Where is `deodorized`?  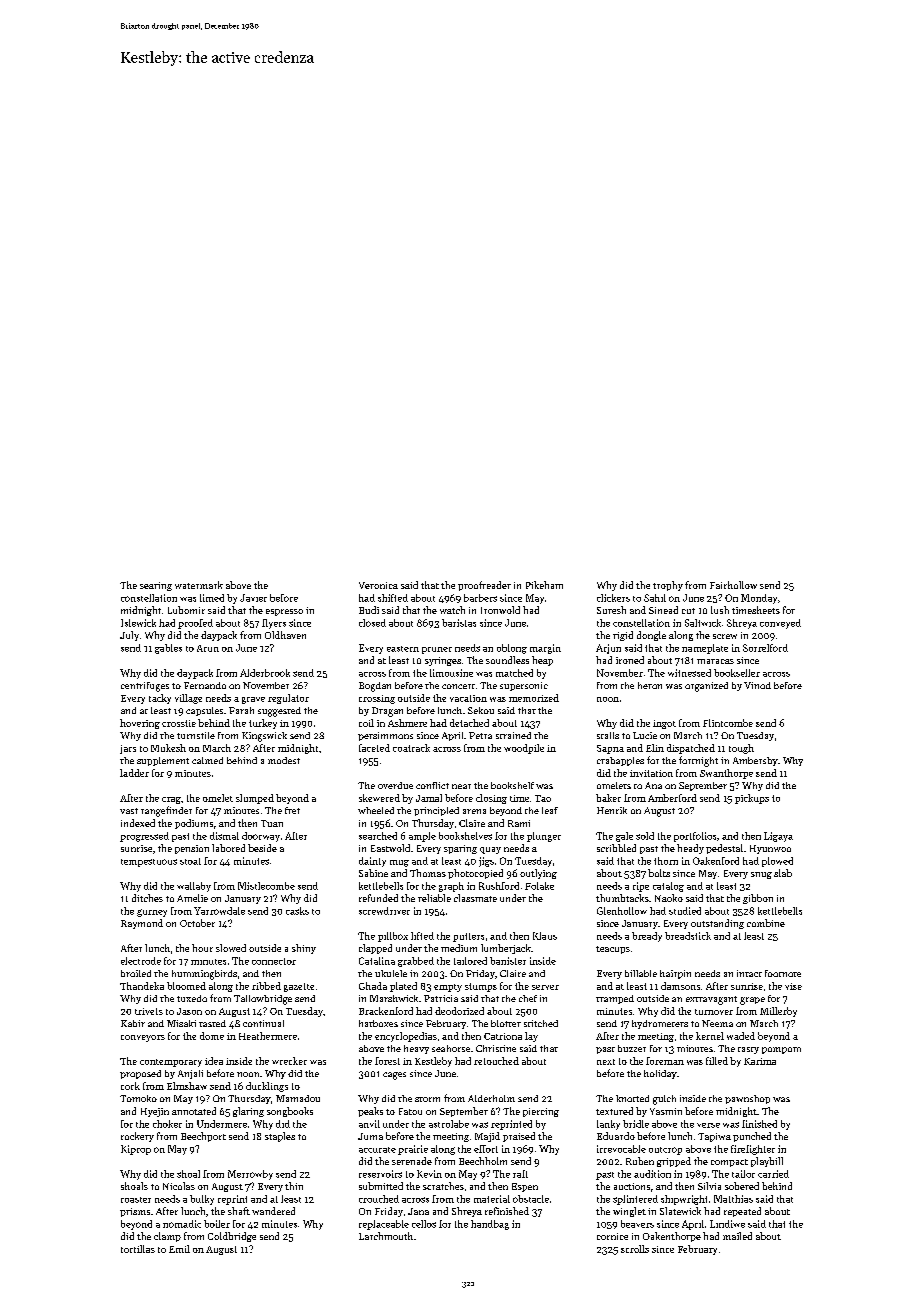
deodorized is located at coordinates (459, 1011).
